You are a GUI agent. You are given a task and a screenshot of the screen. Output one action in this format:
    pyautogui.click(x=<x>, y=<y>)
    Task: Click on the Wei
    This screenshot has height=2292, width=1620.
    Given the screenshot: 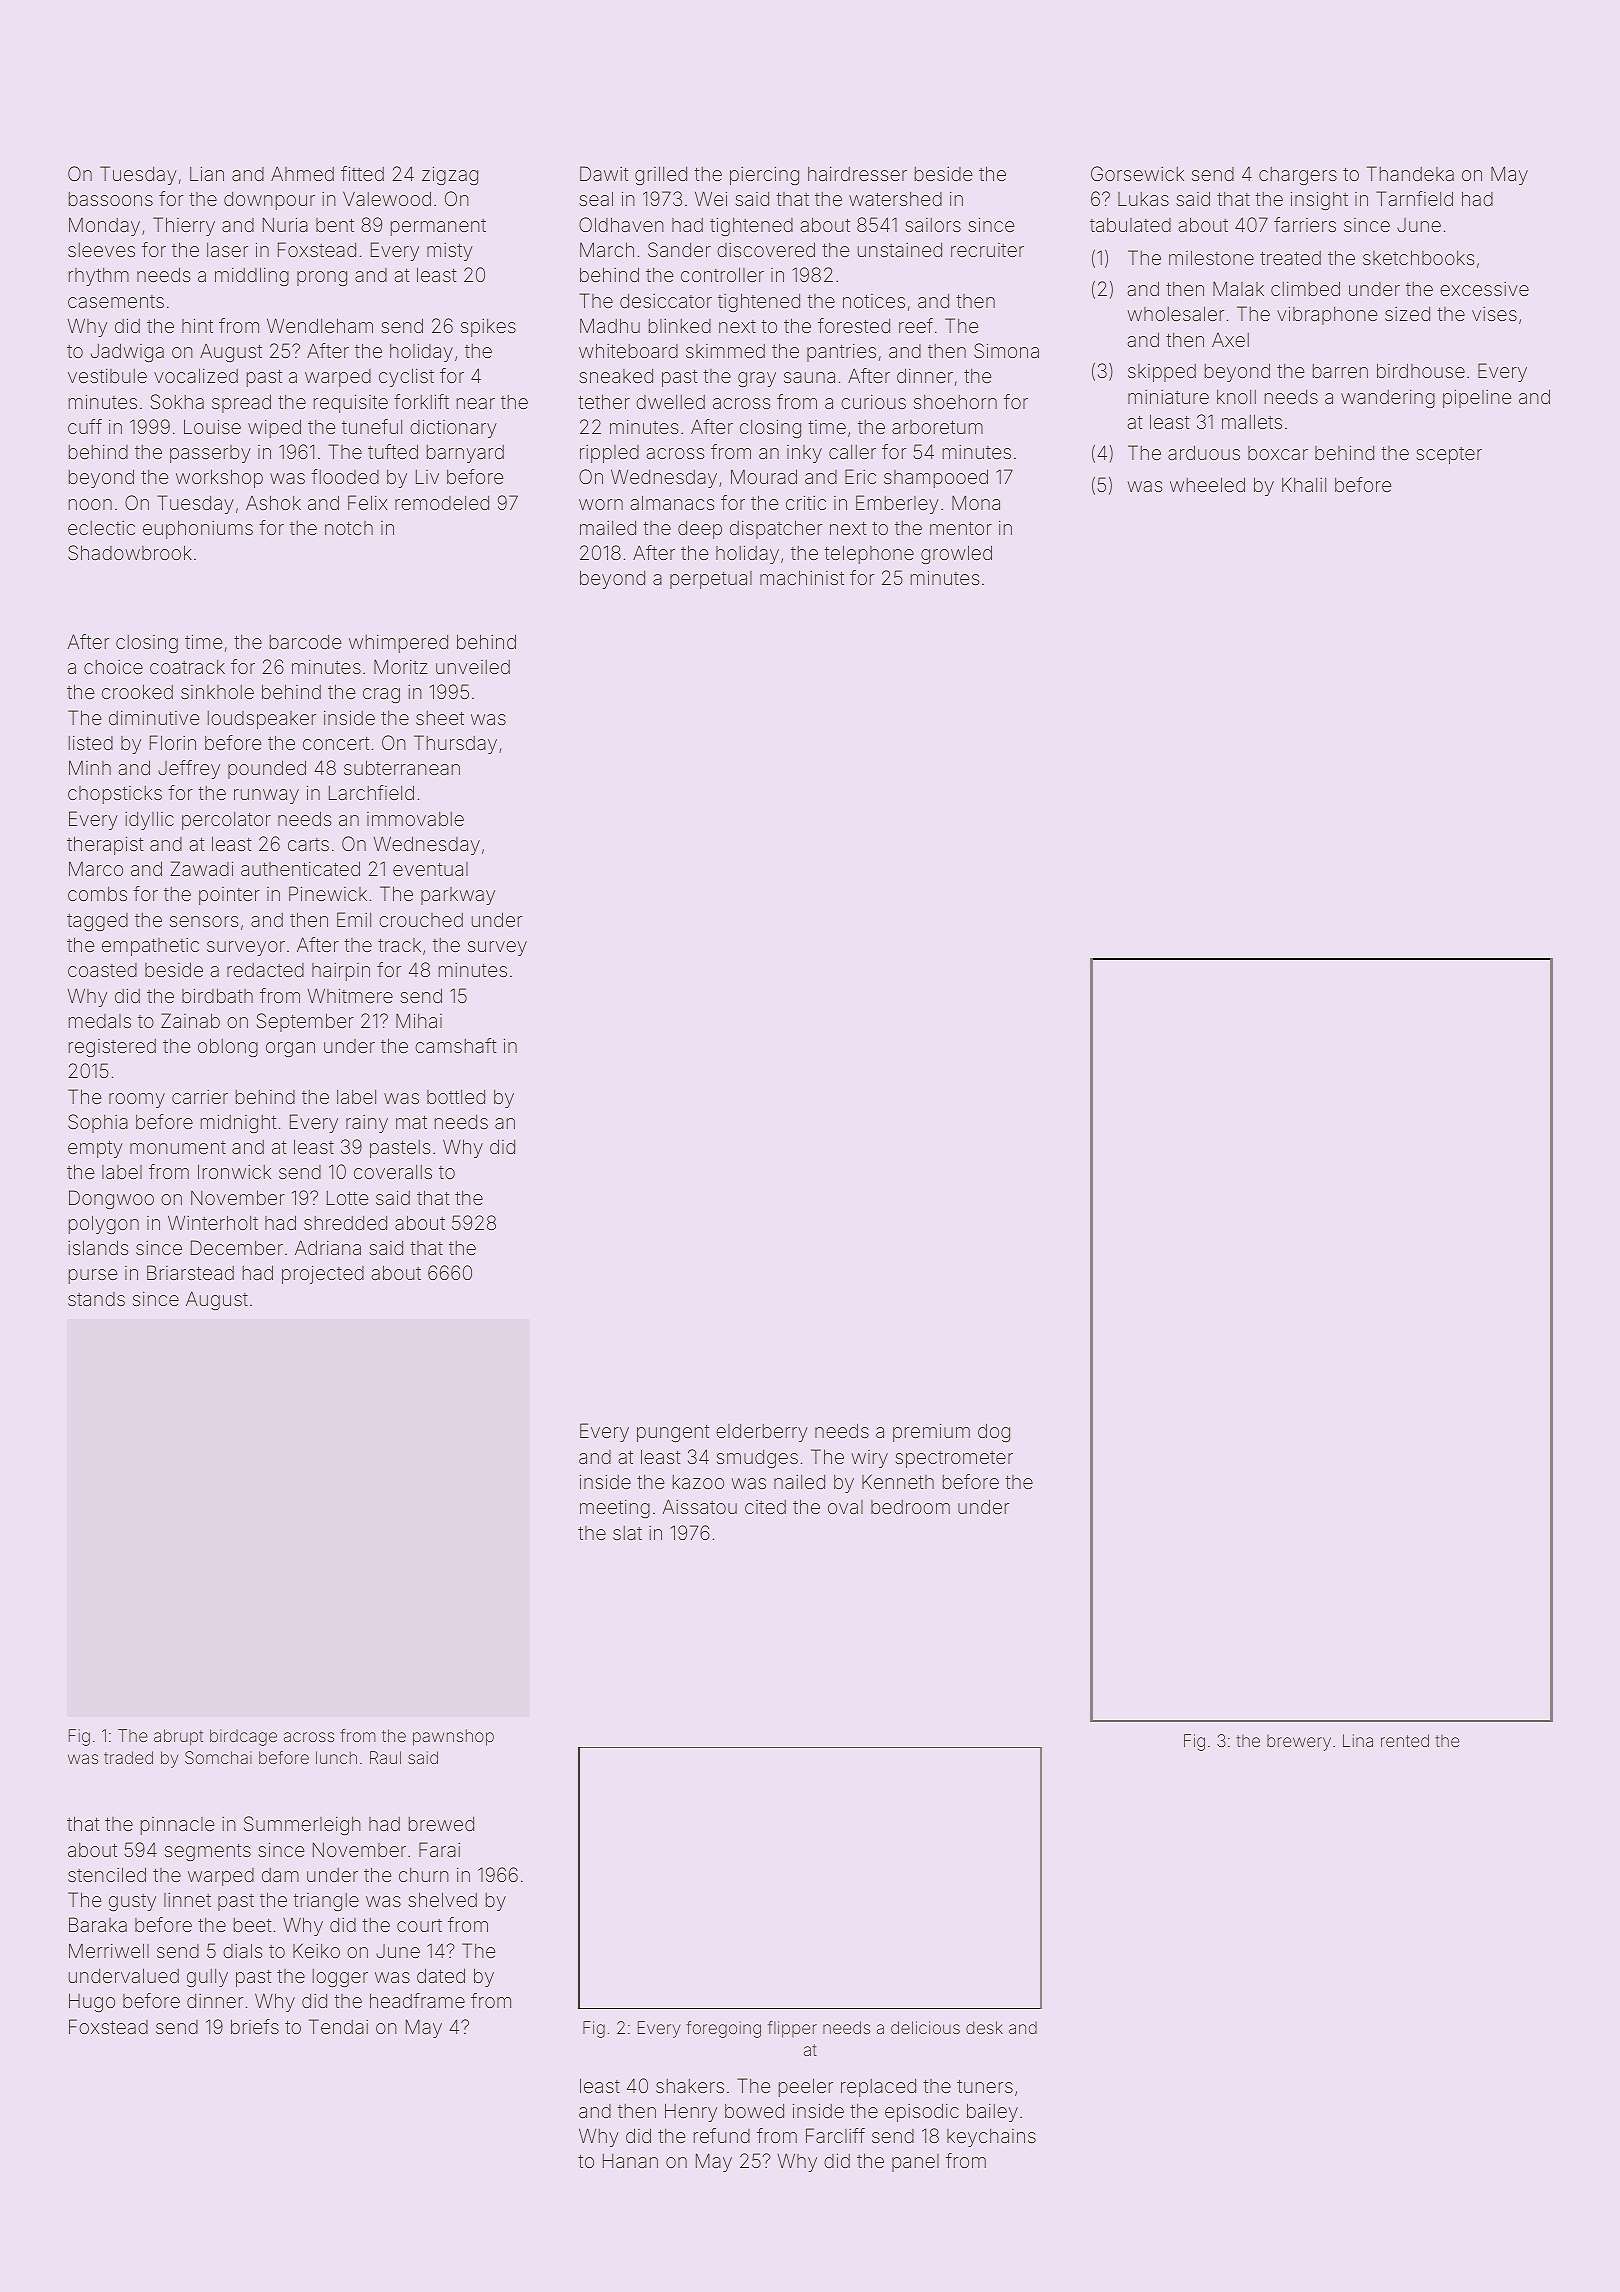 What is the action you would take?
    pyautogui.click(x=711, y=198)
